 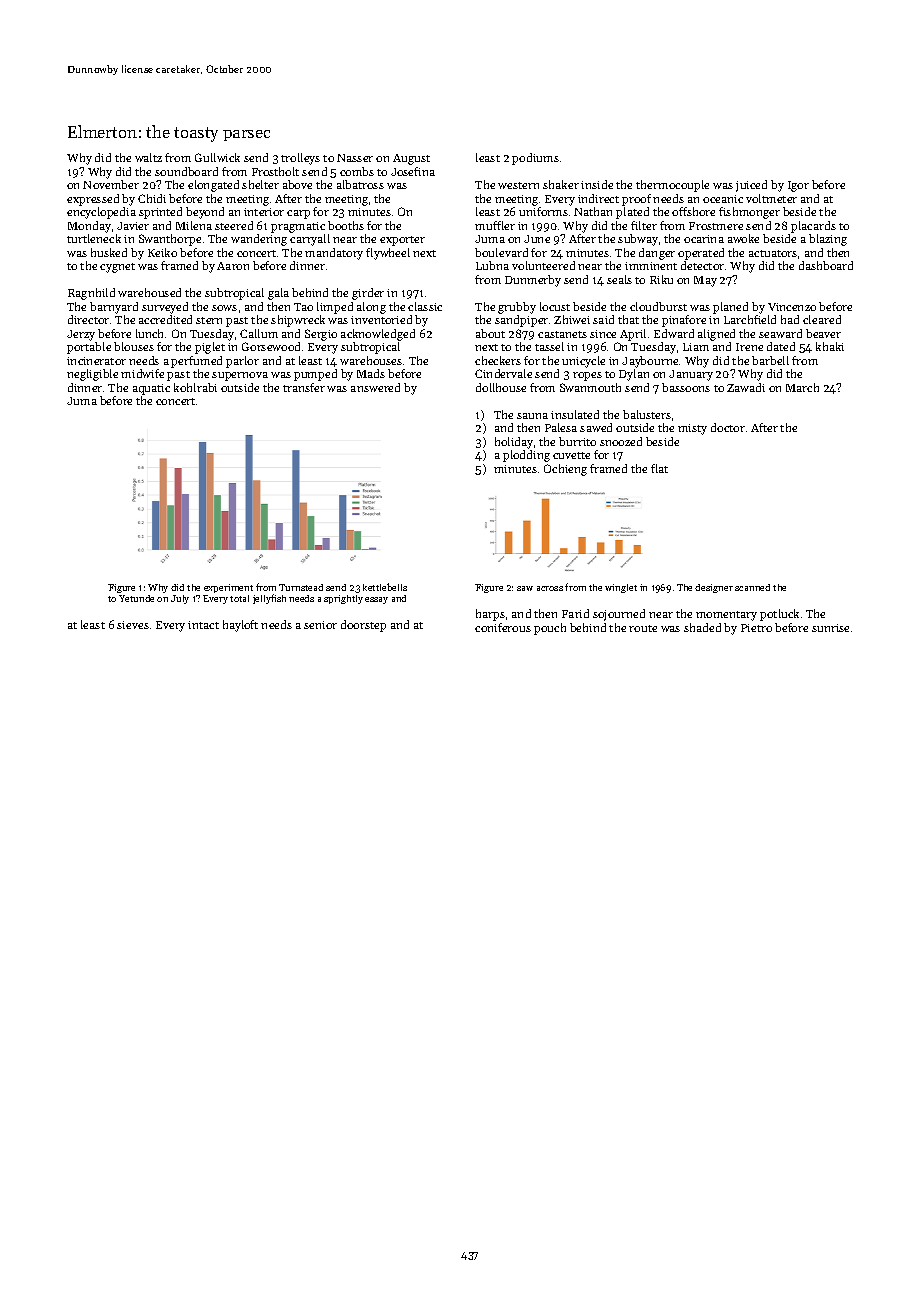 I want to click on khaki, so click(x=830, y=346).
